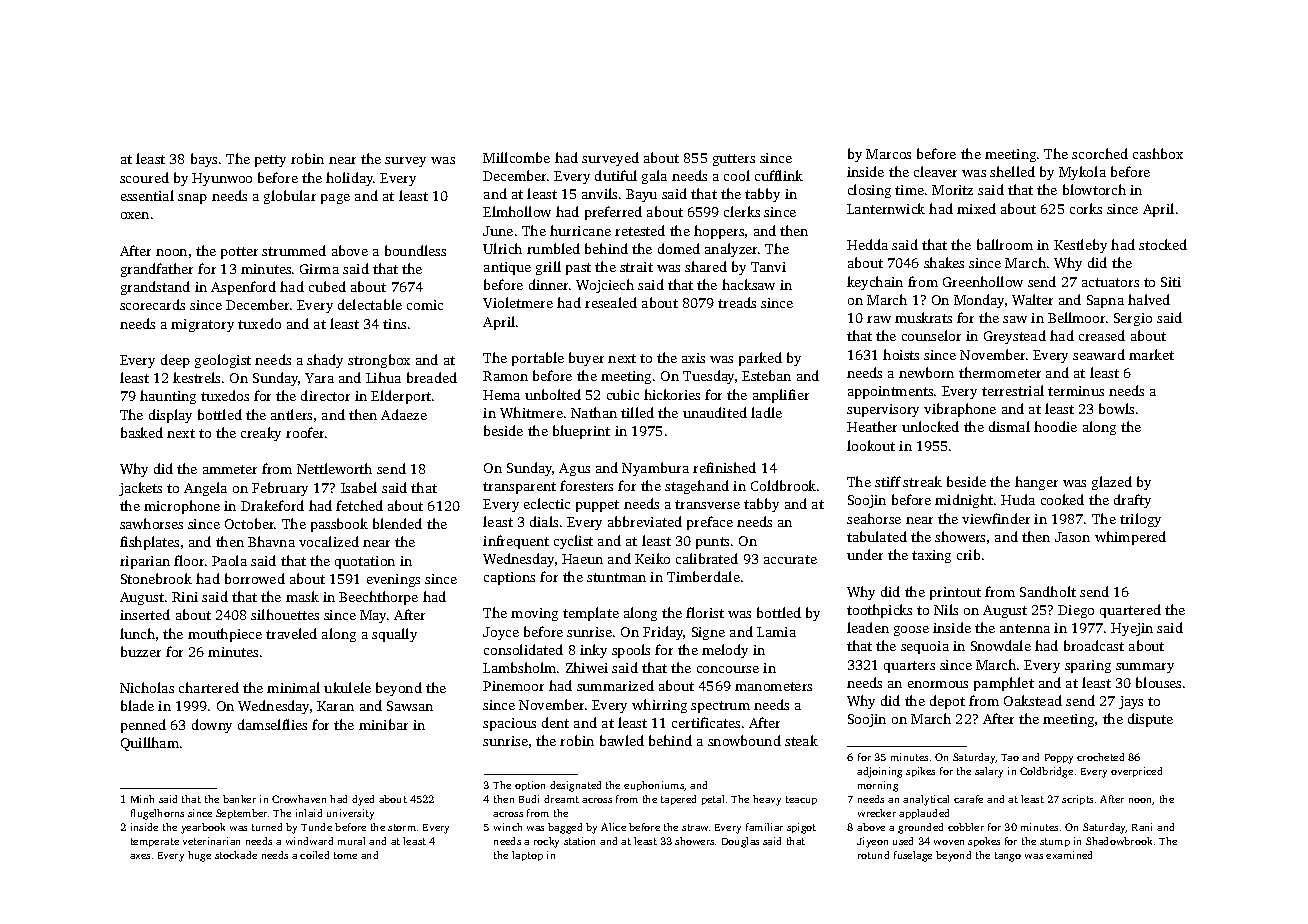 The width and height of the page is (1308, 924). I want to click on petty, so click(270, 161).
